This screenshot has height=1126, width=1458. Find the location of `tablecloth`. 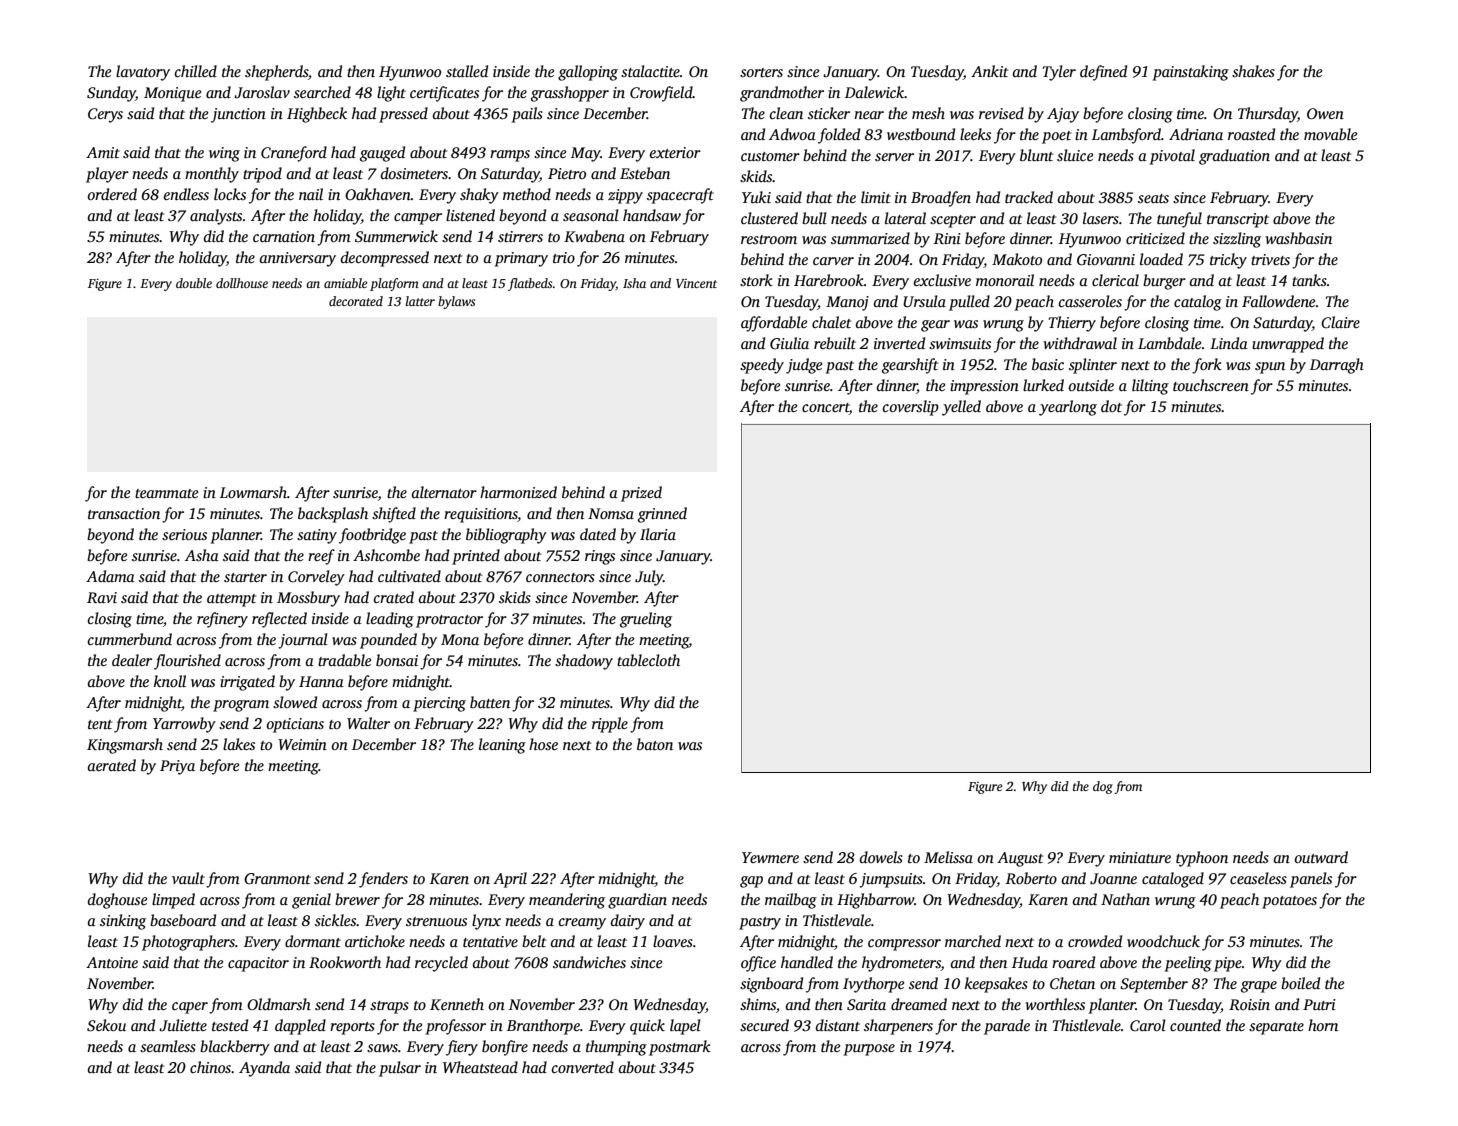

tablecloth is located at coordinates (648, 660).
